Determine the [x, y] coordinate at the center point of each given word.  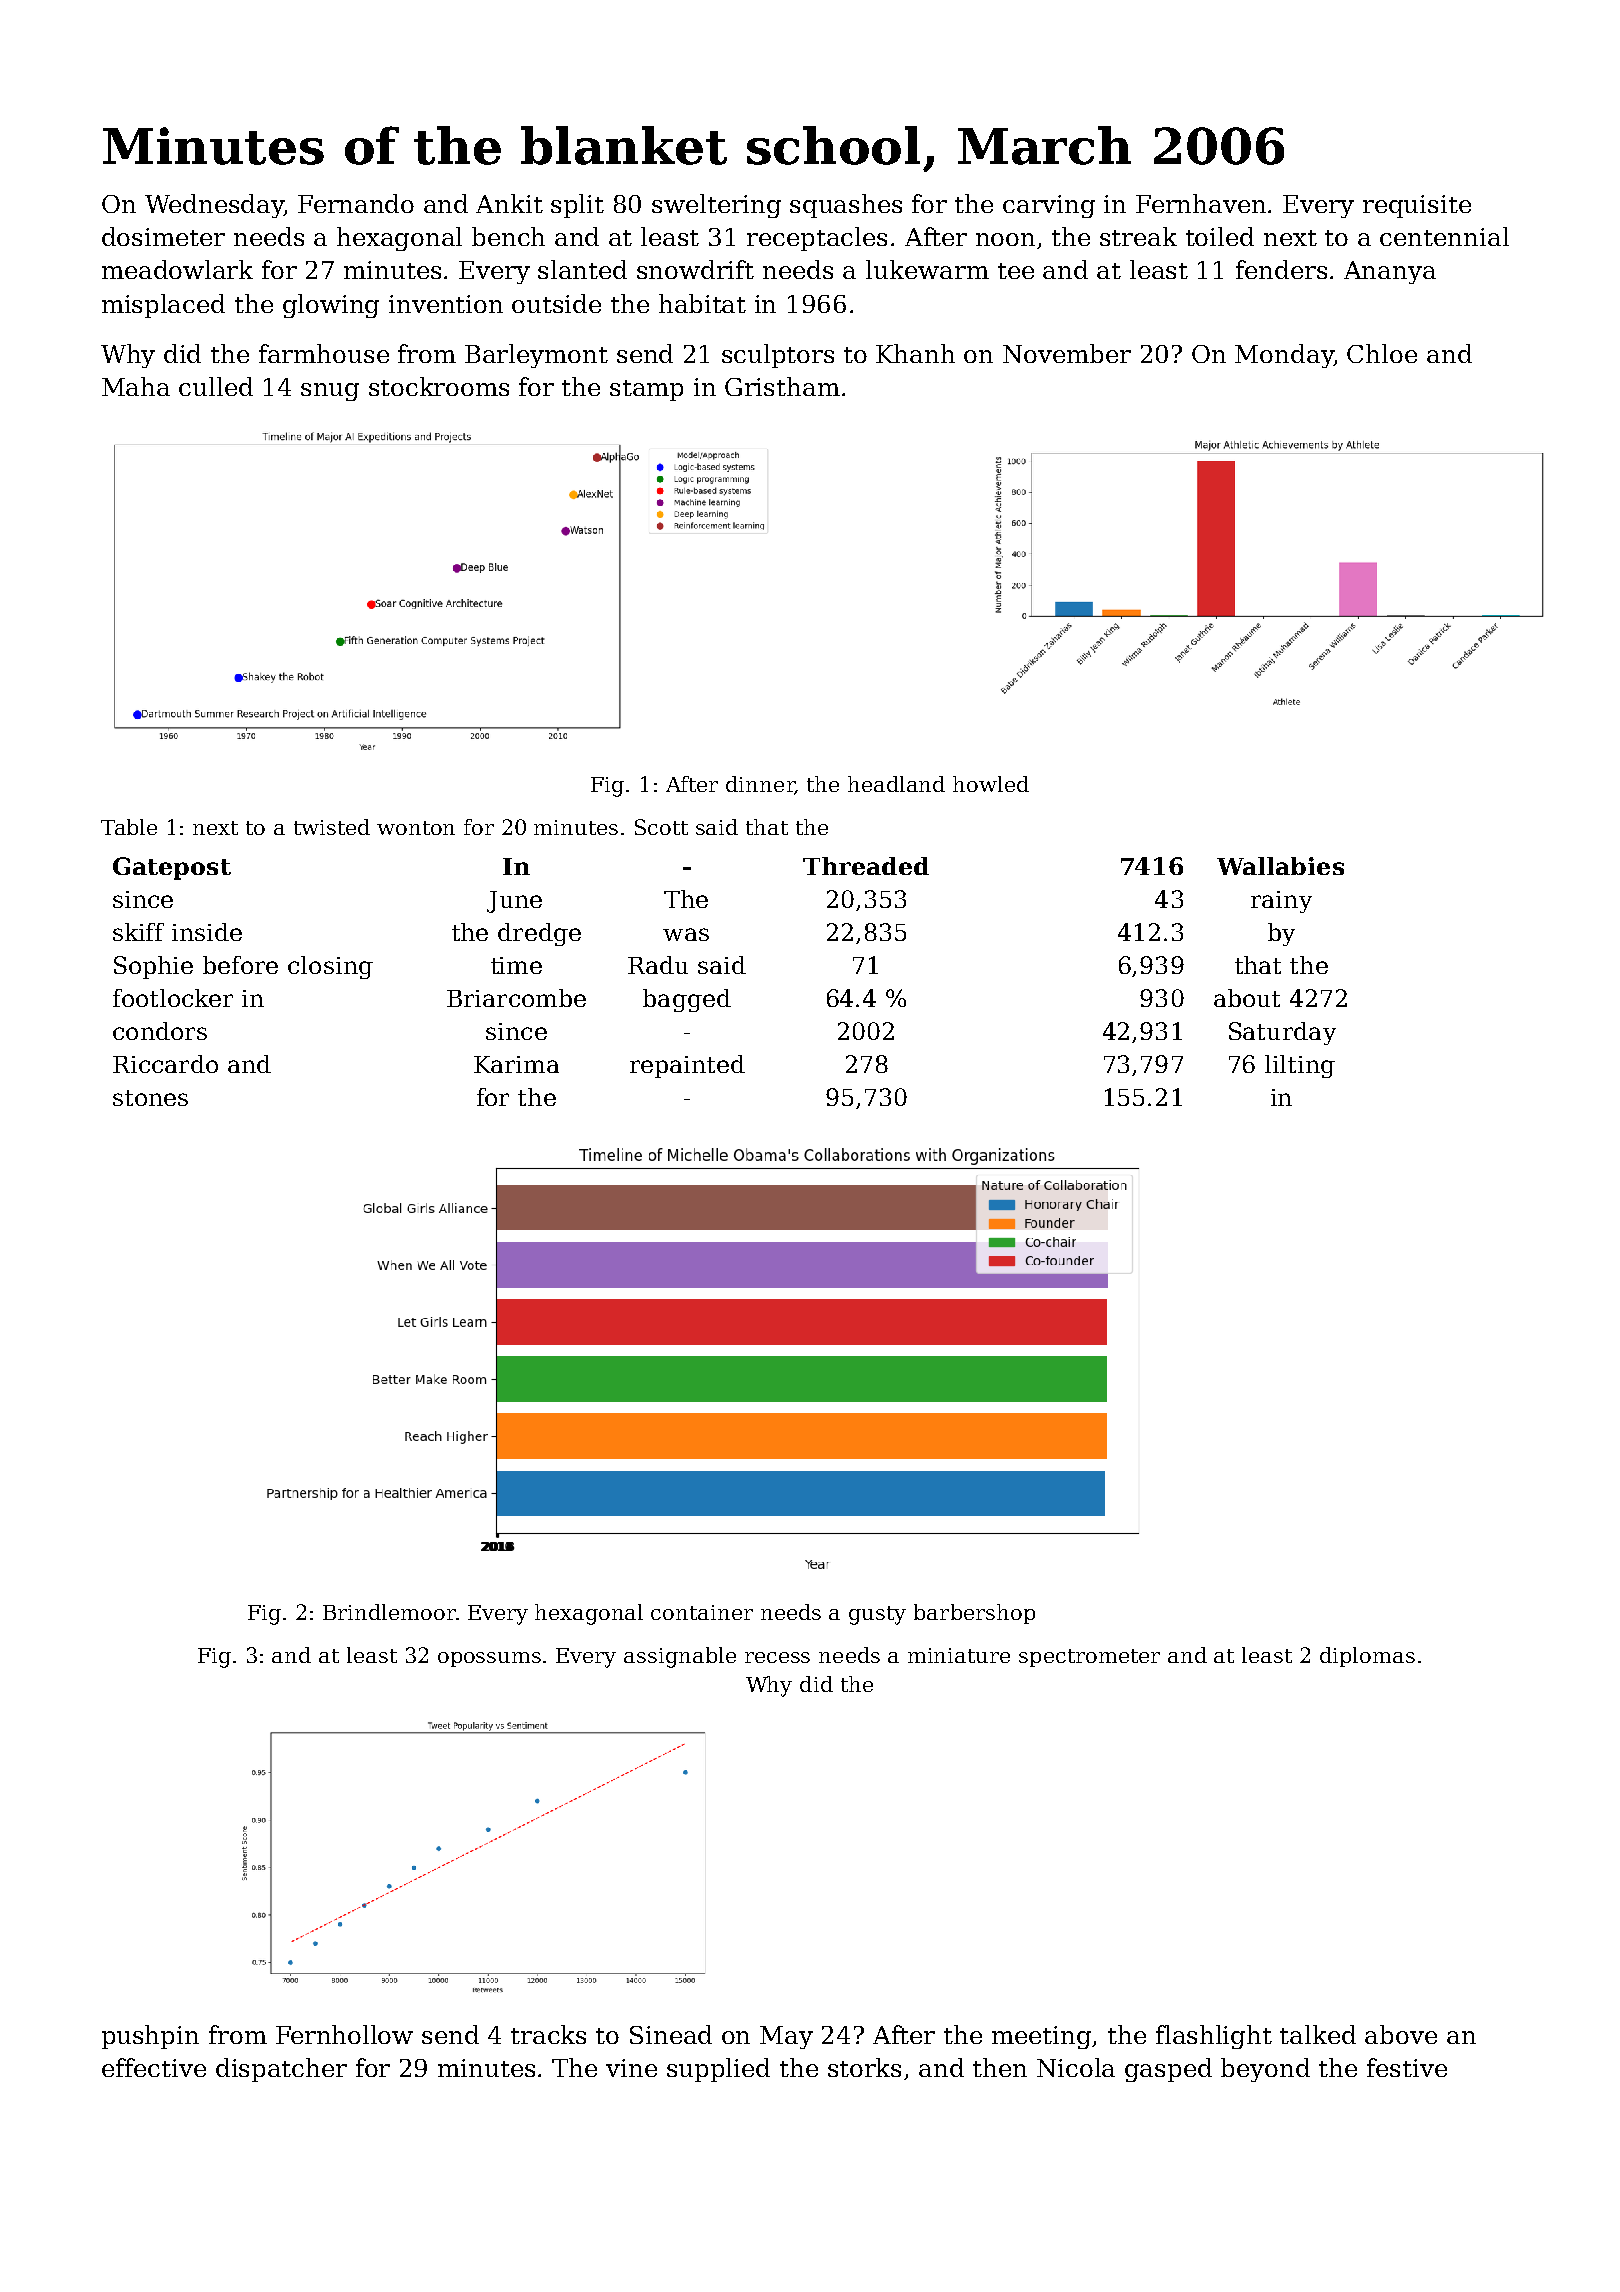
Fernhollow [344, 2034]
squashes [846, 206]
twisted [332, 827]
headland [896, 784]
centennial [1444, 236]
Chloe [1382, 353]
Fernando [356, 203]
